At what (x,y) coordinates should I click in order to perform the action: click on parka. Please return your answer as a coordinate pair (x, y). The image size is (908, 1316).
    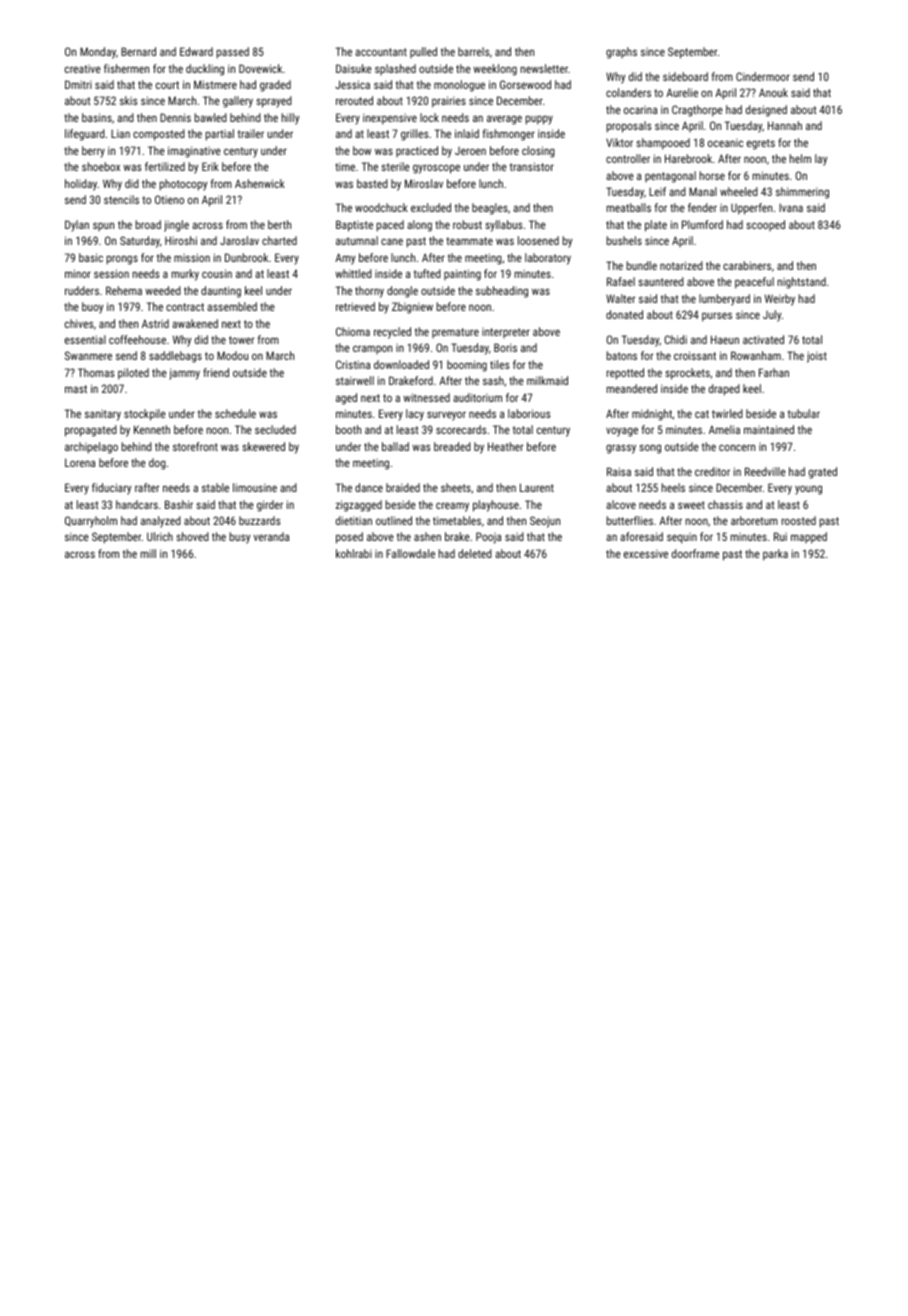
    Looking at the image, I should click on (775, 555).
